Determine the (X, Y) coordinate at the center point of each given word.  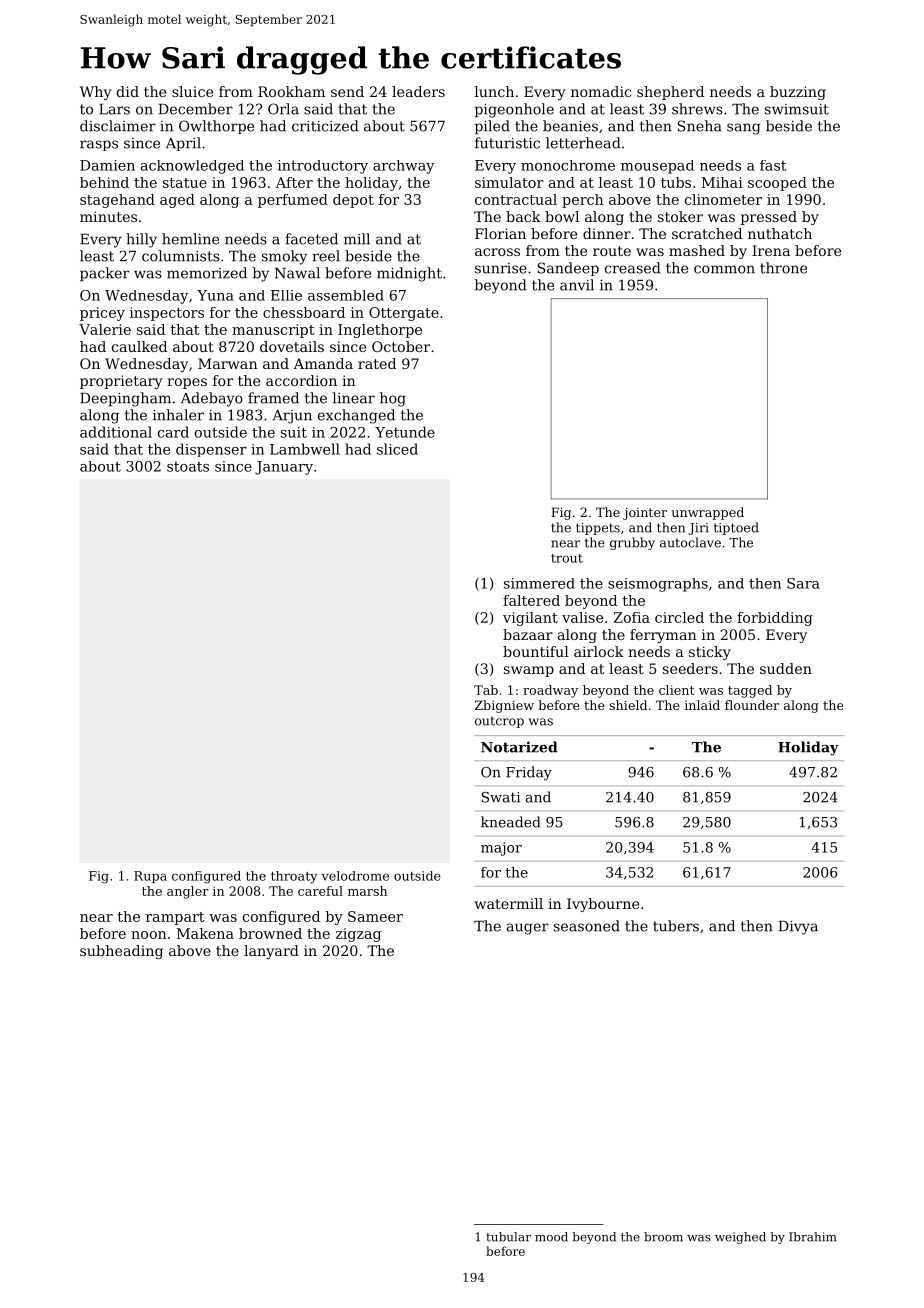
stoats (188, 467)
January (284, 468)
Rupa (150, 877)
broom (663, 1237)
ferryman (663, 636)
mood (551, 1237)
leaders (418, 91)
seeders (690, 668)
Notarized (519, 747)
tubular (508, 1237)
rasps (99, 145)
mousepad (657, 167)
